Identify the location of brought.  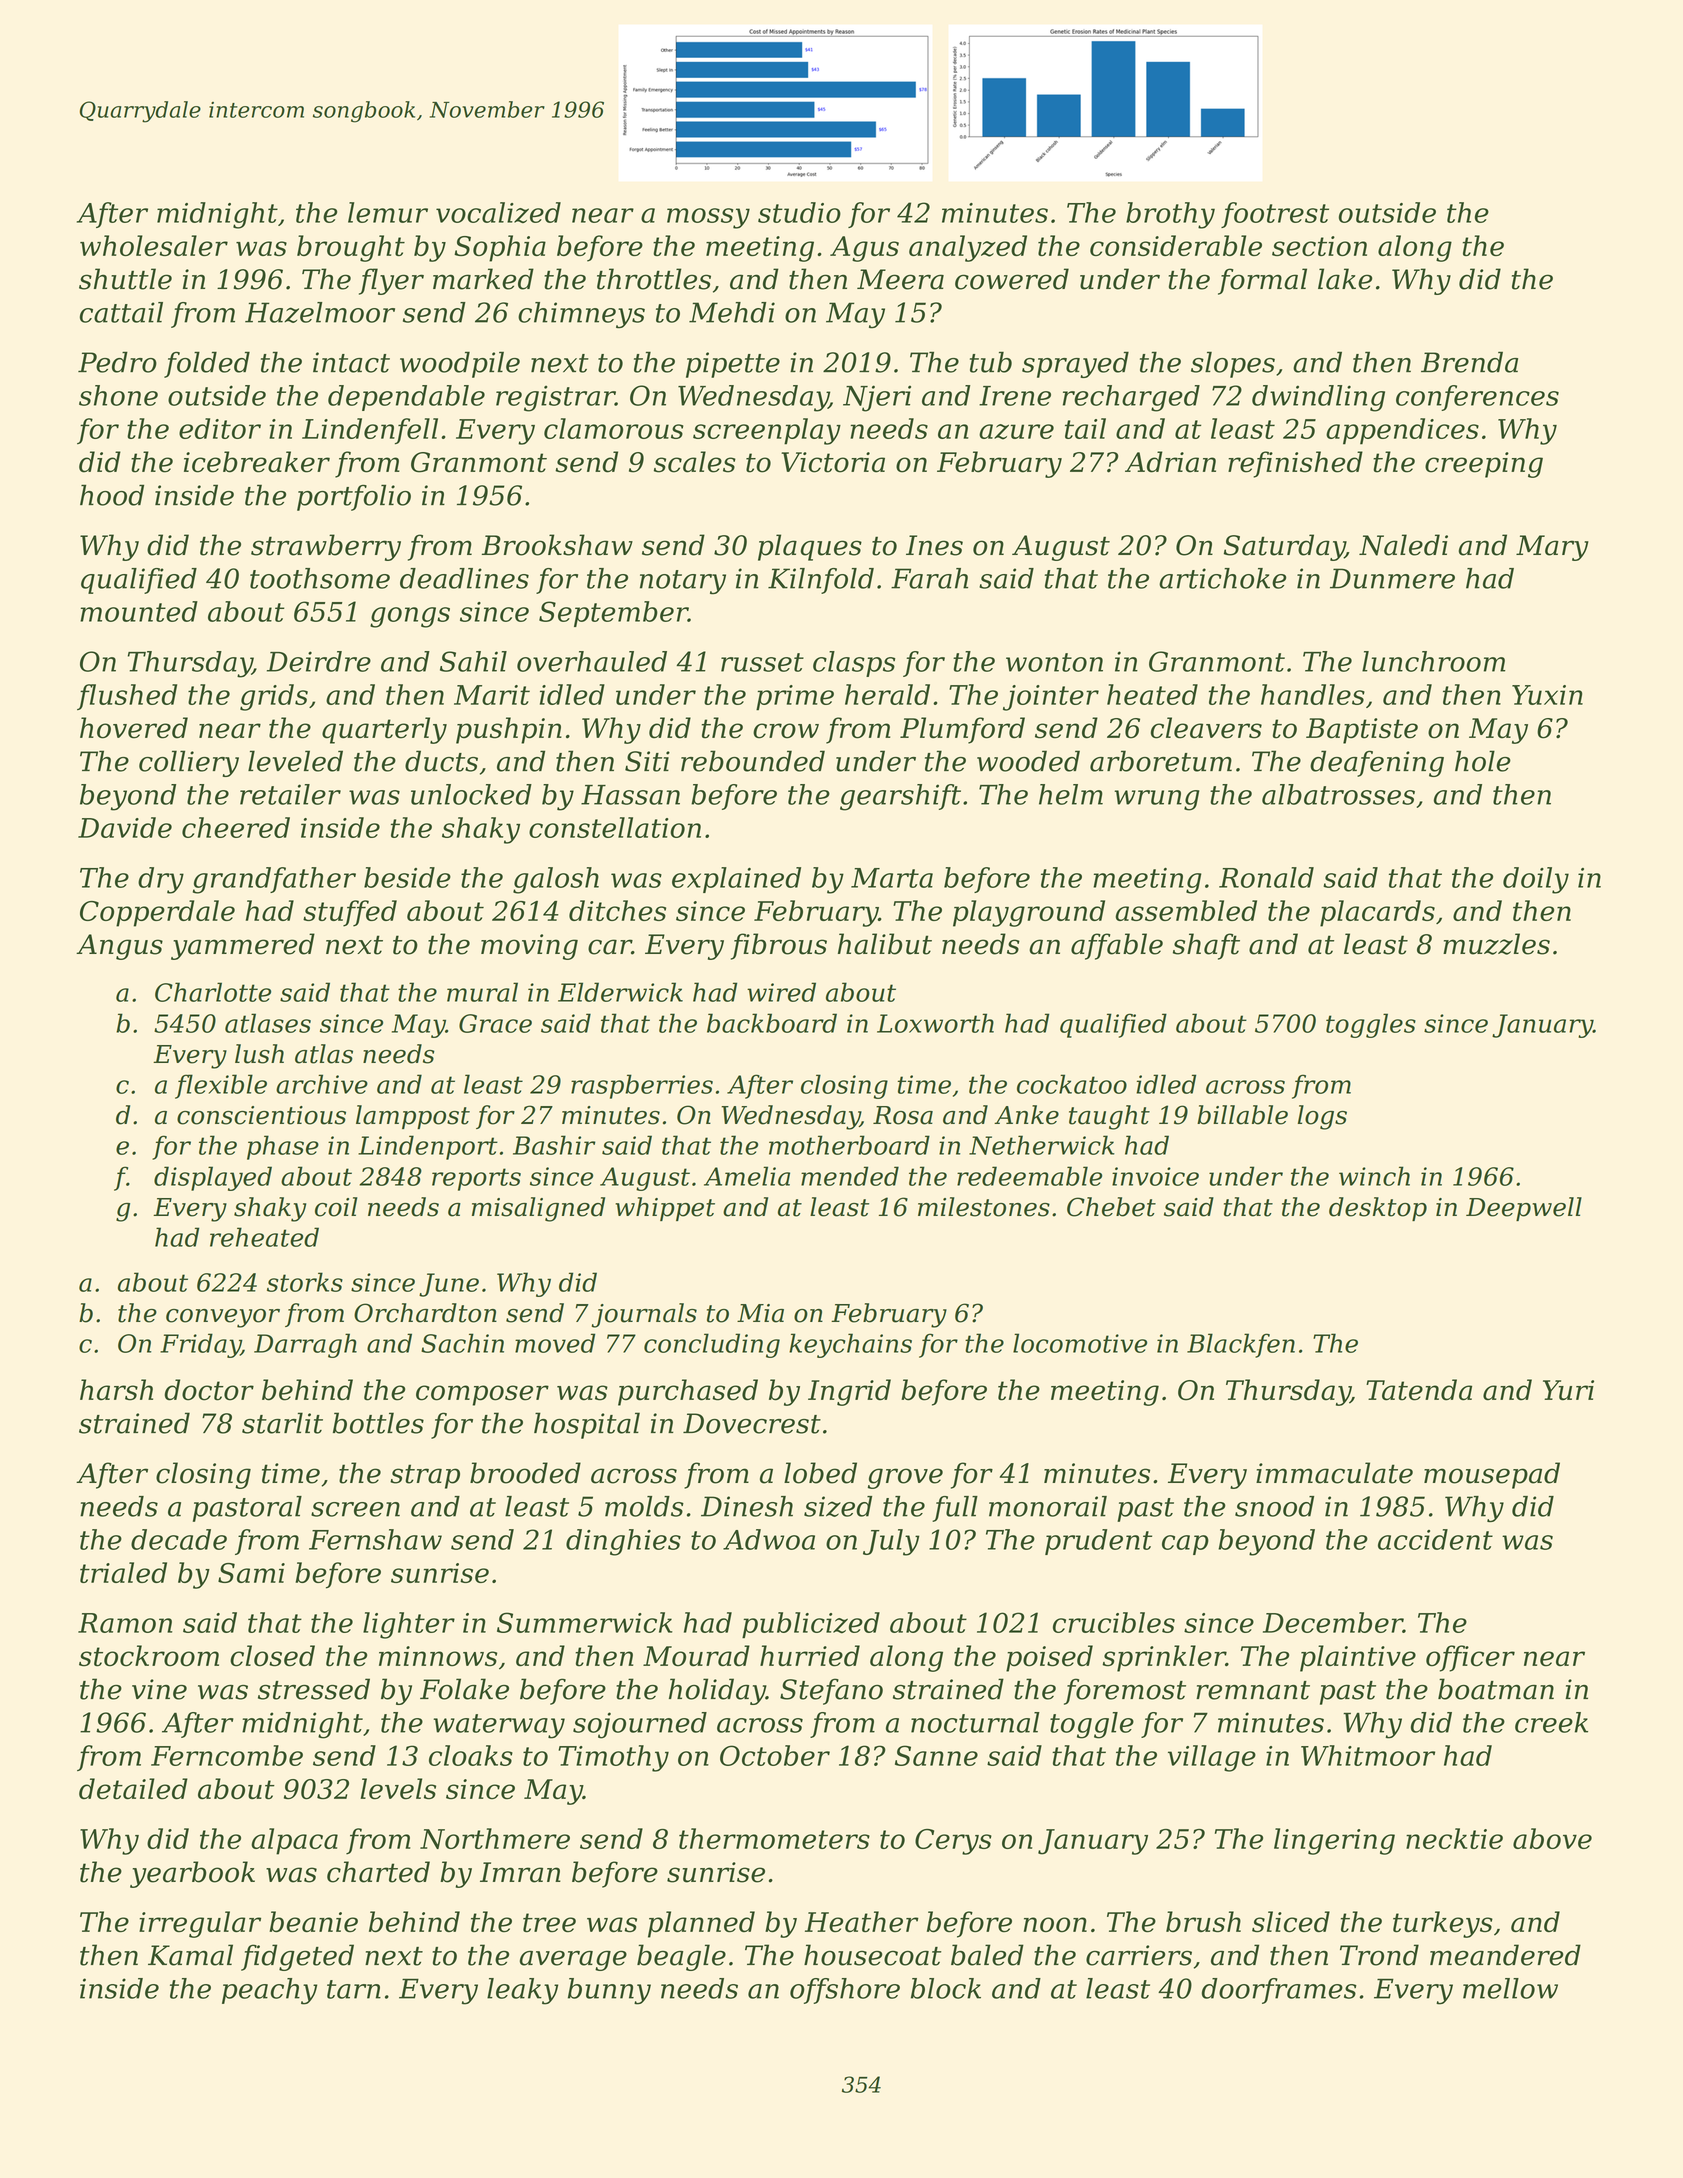
(351, 248).
